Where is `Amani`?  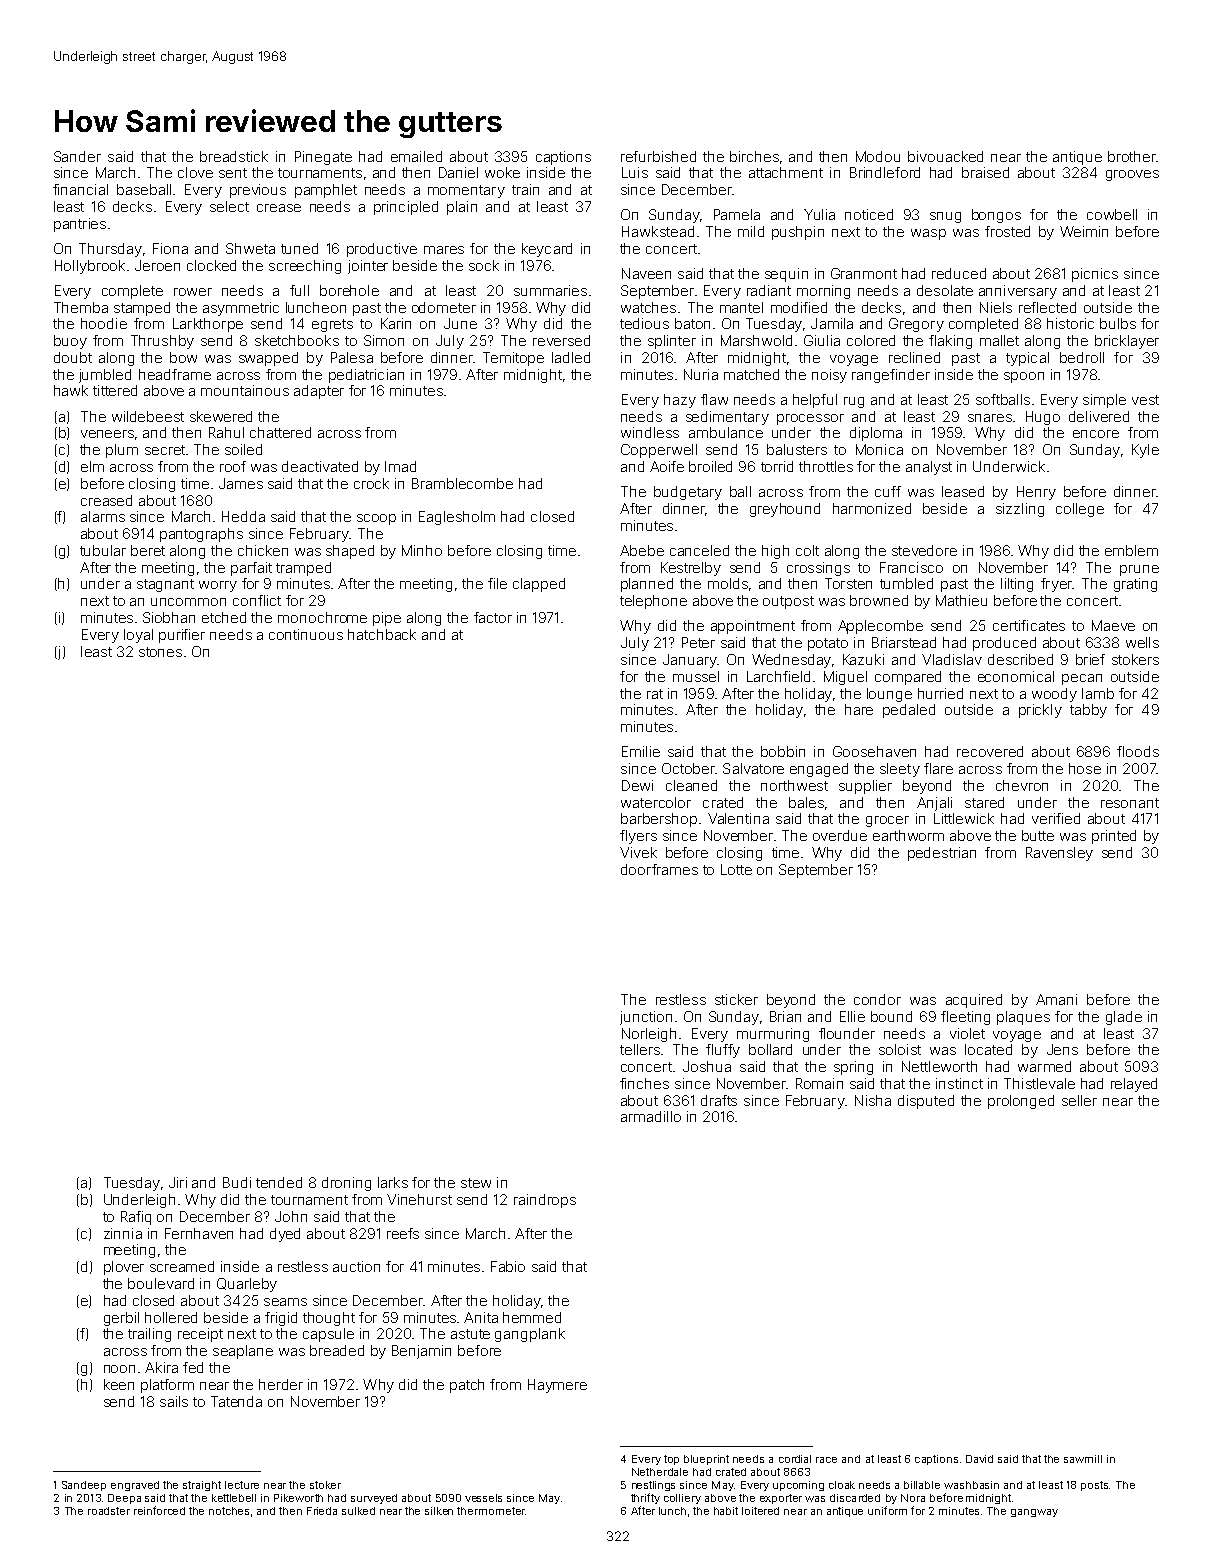 Amani is located at coordinates (1056, 999).
